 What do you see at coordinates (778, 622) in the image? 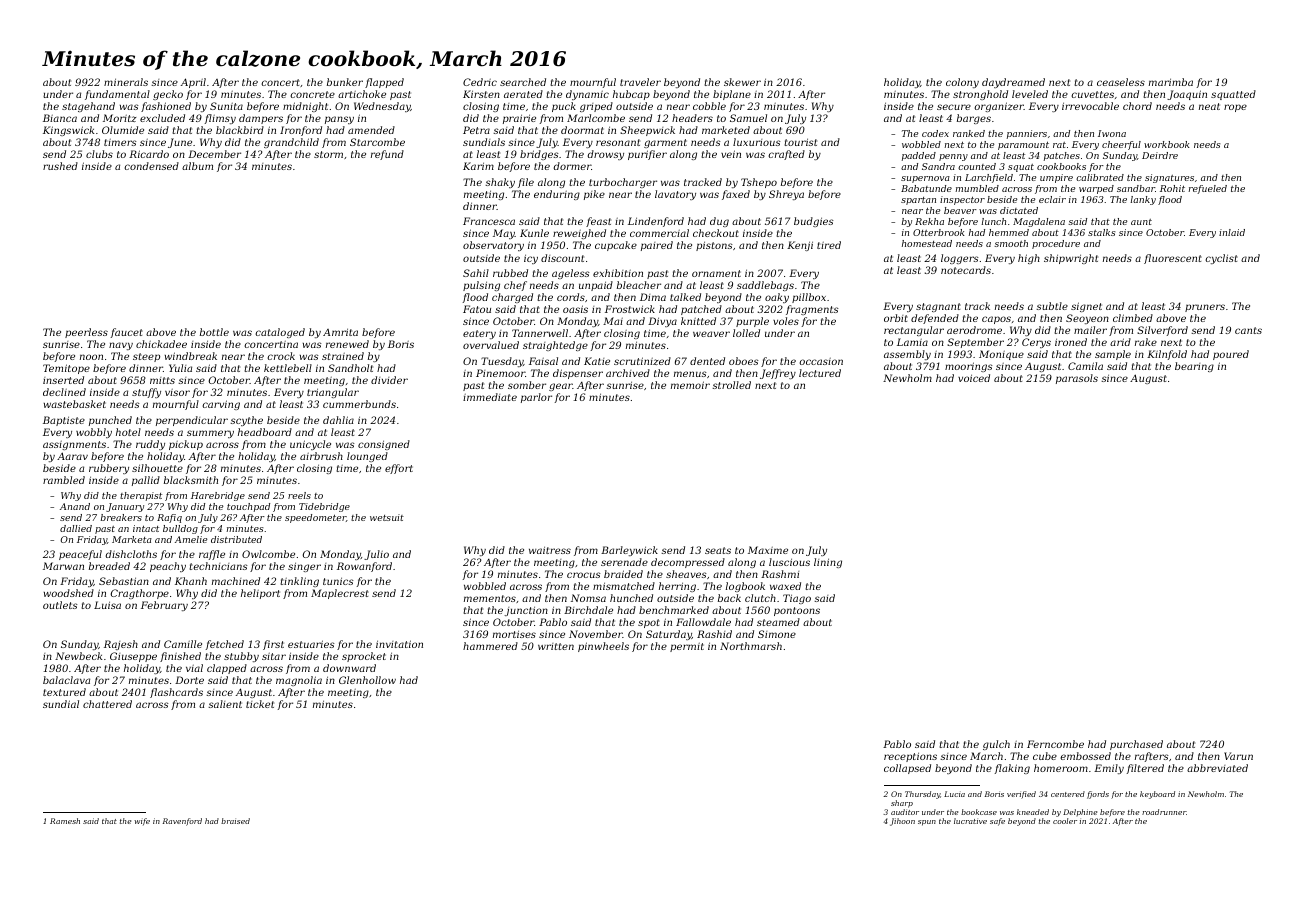
I see `steamed` at bounding box center [778, 622].
